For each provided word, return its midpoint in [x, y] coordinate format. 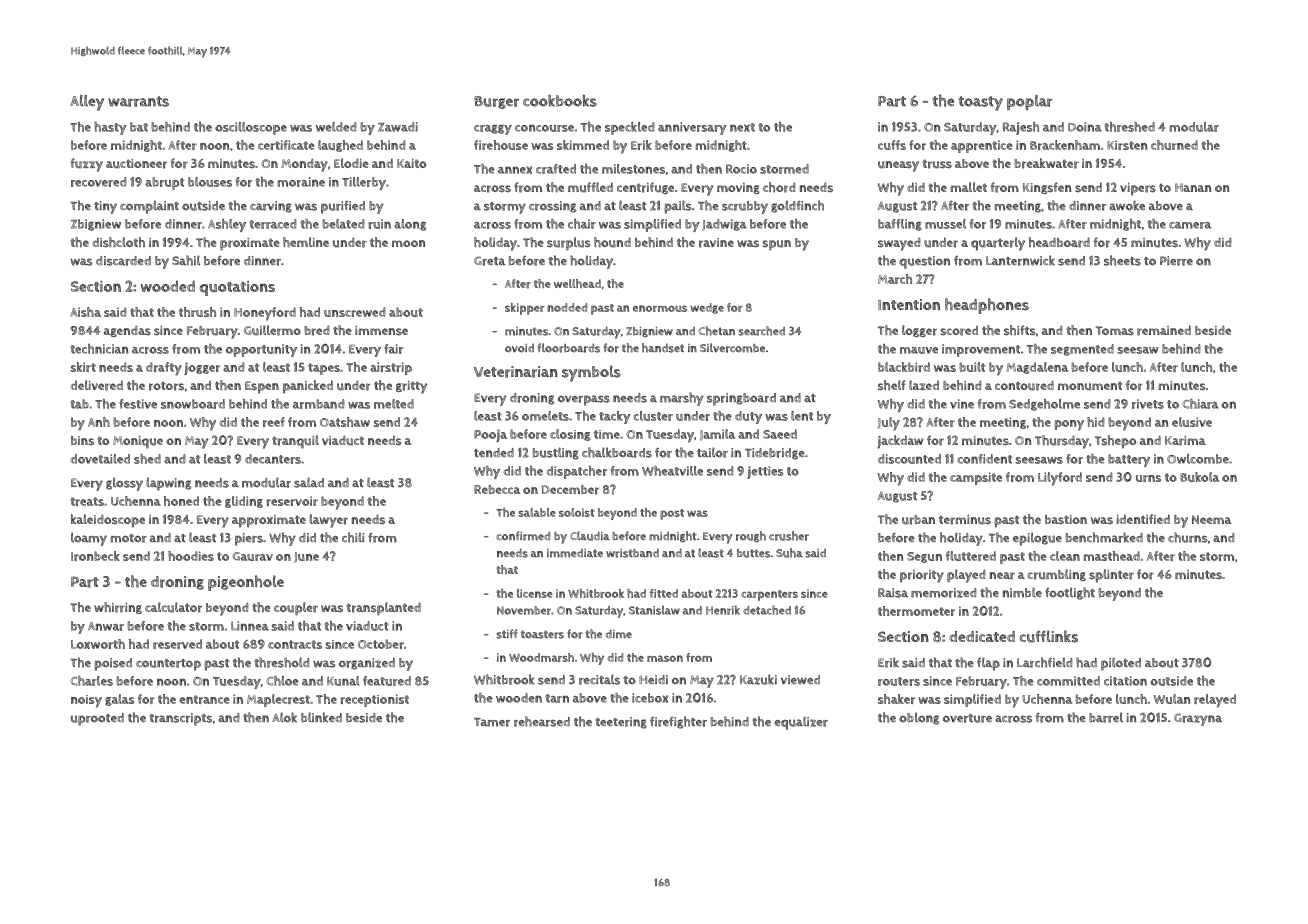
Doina [1085, 127]
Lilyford [1060, 479]
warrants [138, 101]
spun [777, 245]
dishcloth [118, 242]
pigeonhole [246, 583]
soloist [577, 512]
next [742, 127]
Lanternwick [1020, 260]
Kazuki [758, 679]
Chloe [282, 681]
